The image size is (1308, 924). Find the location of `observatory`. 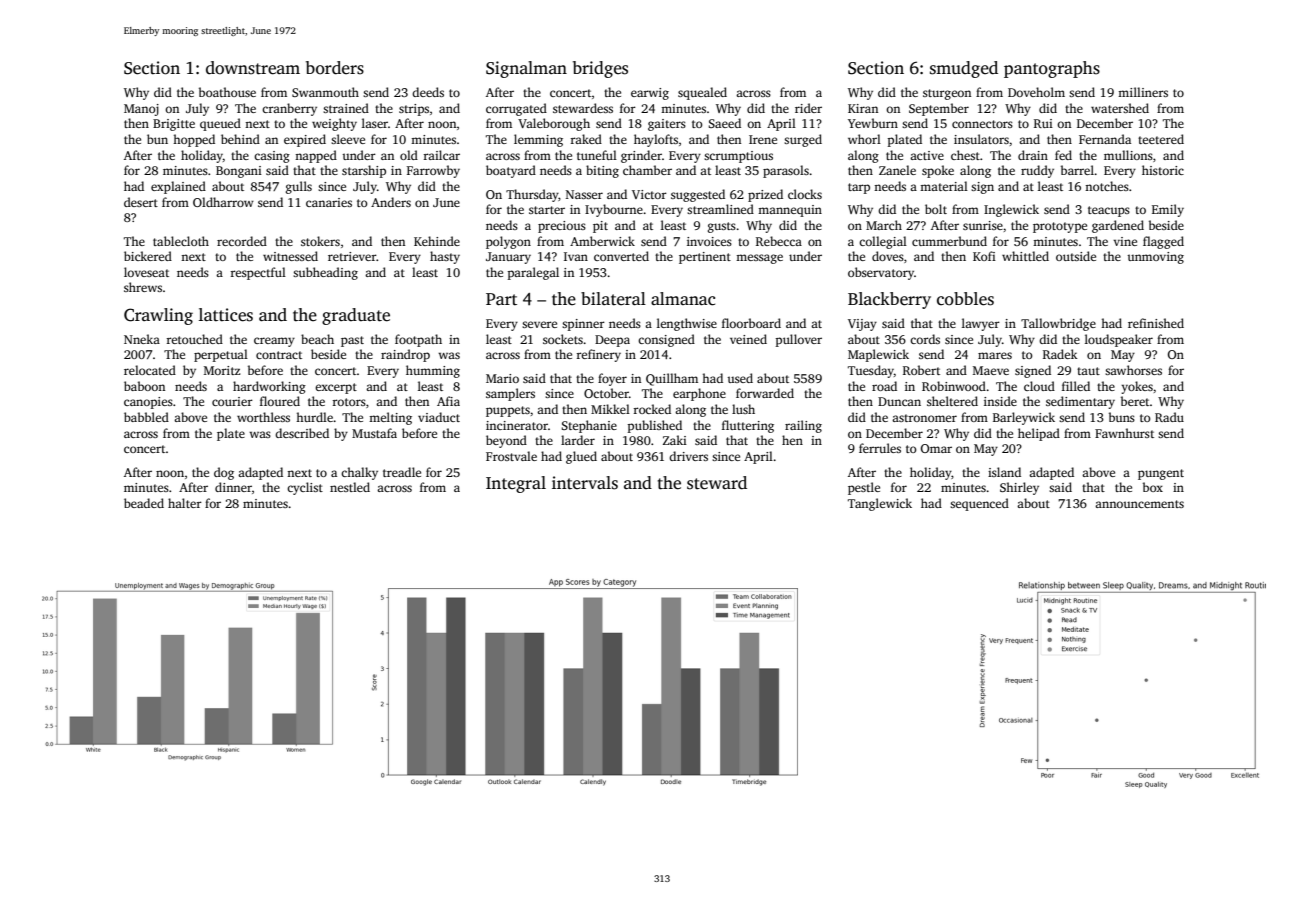

observatory is located at coordinates (881, 273).
